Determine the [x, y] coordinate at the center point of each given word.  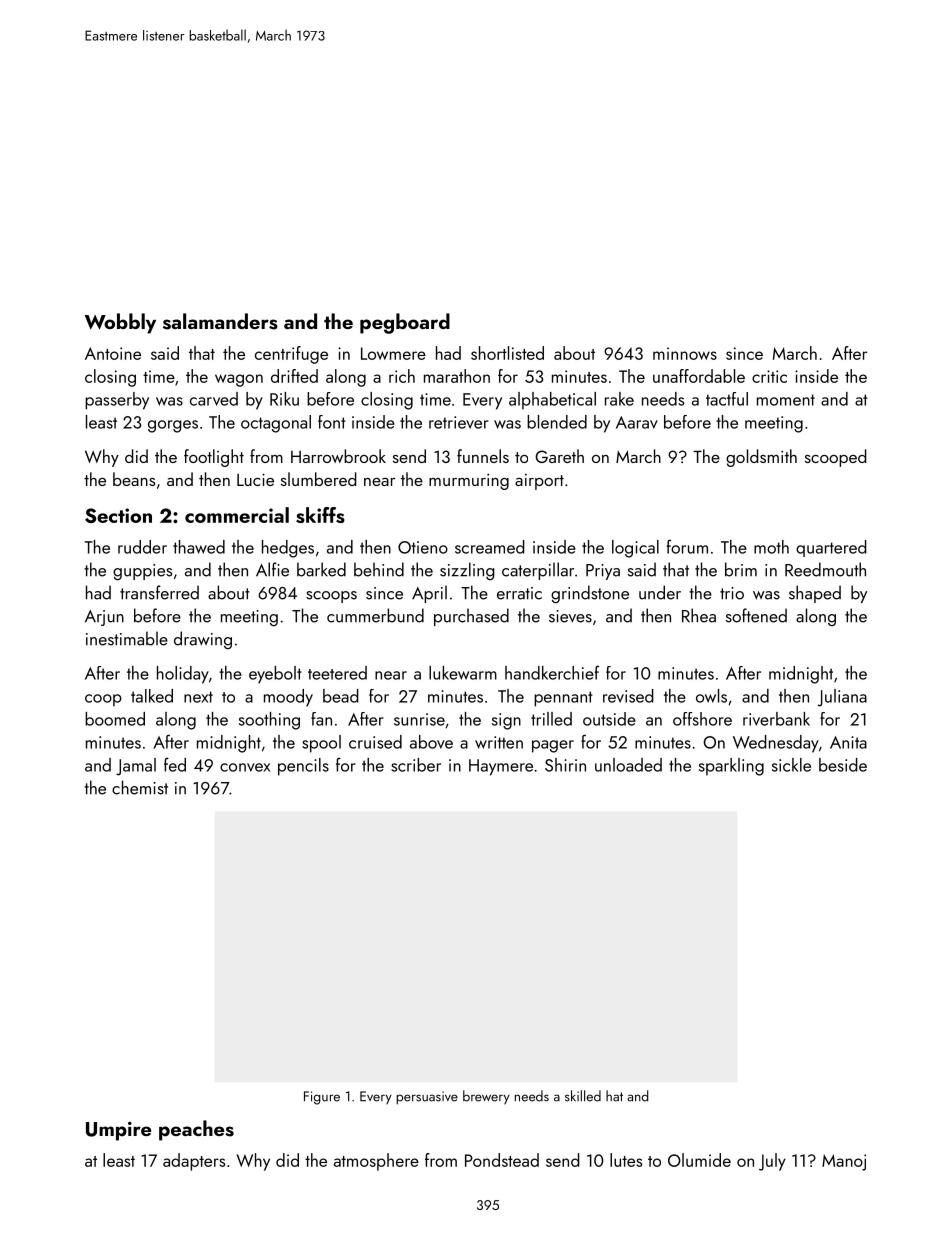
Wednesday [776, 744]
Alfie [272, 569]
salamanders [220, 321]
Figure [322, 1098]
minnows [685, 353]
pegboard [405, 323]
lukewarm [463, 673]
